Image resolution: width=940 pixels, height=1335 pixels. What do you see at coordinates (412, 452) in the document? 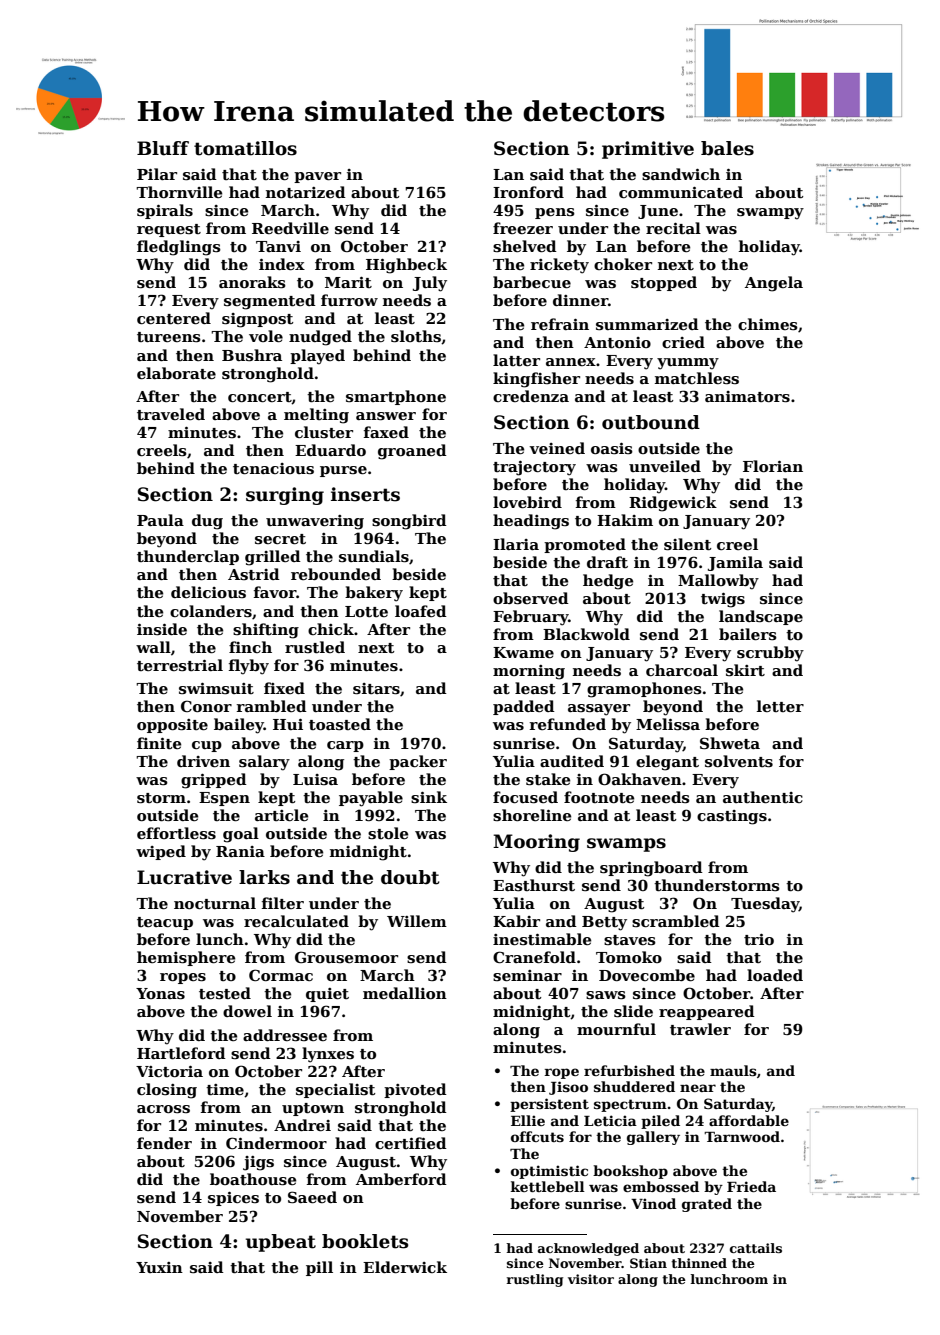
I see `groaned` at bounding box center [412, 452].
